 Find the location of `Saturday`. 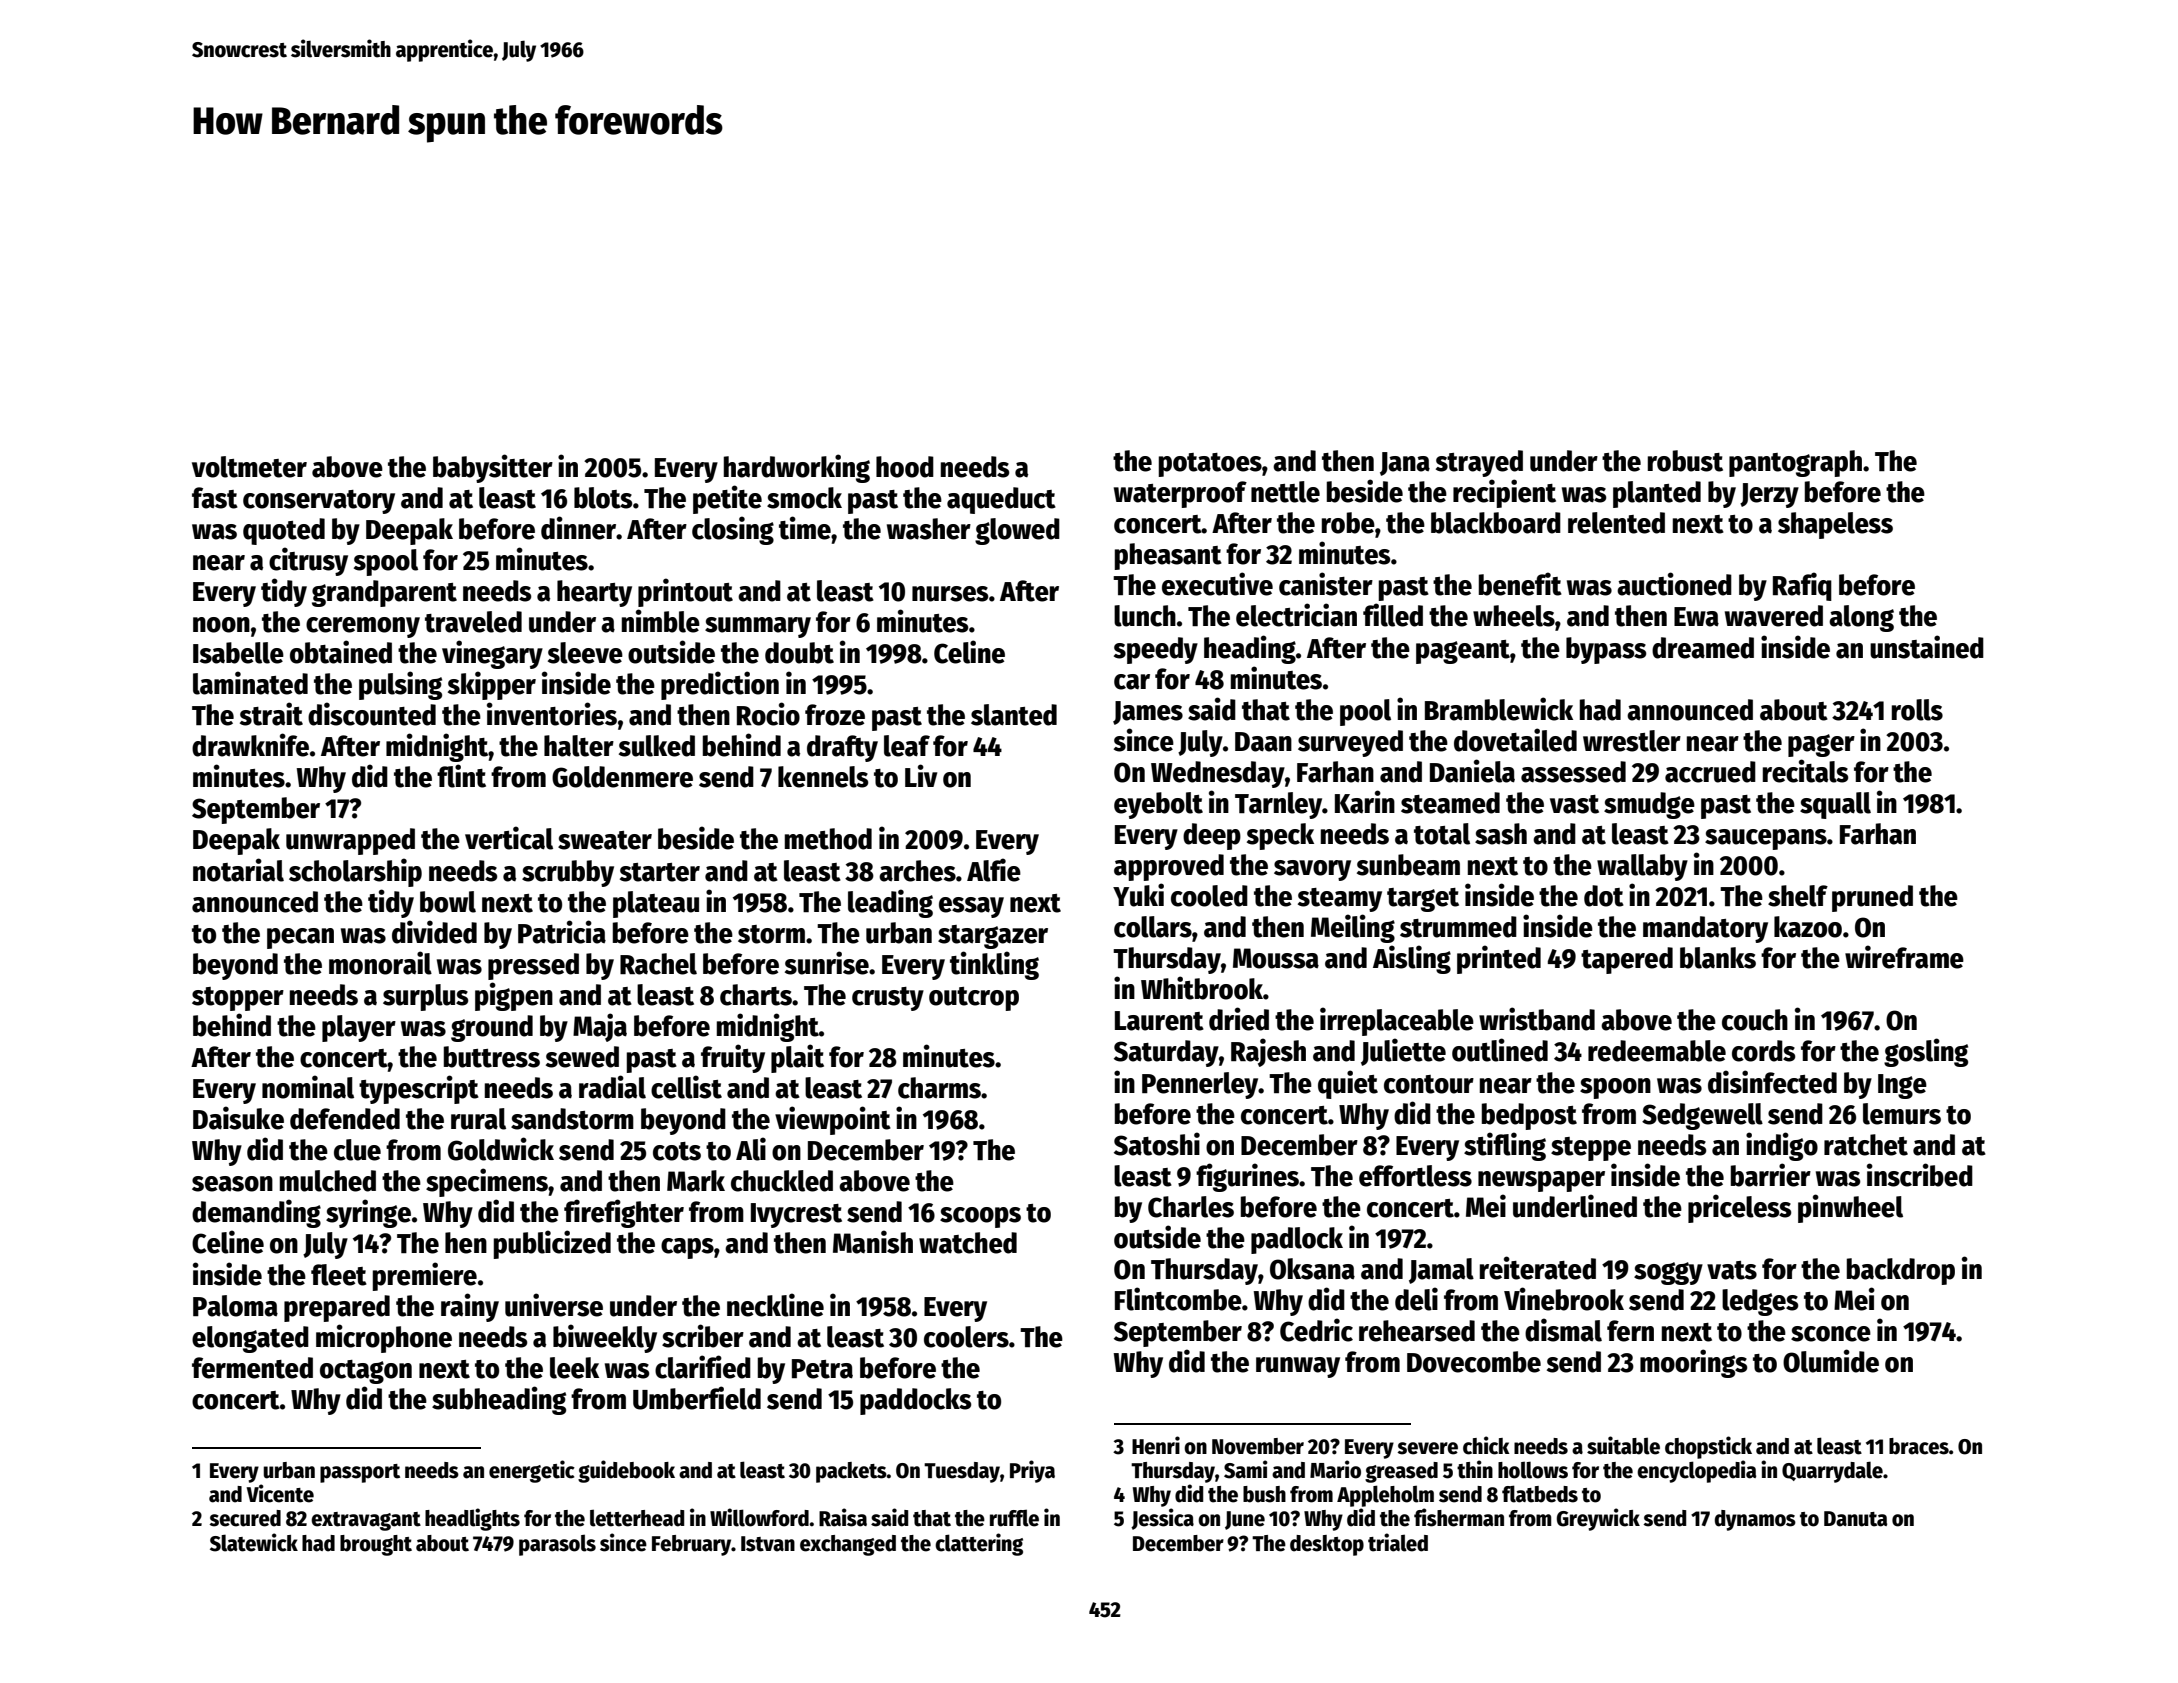

Saturday is located at coordinates (1166, 1053).
